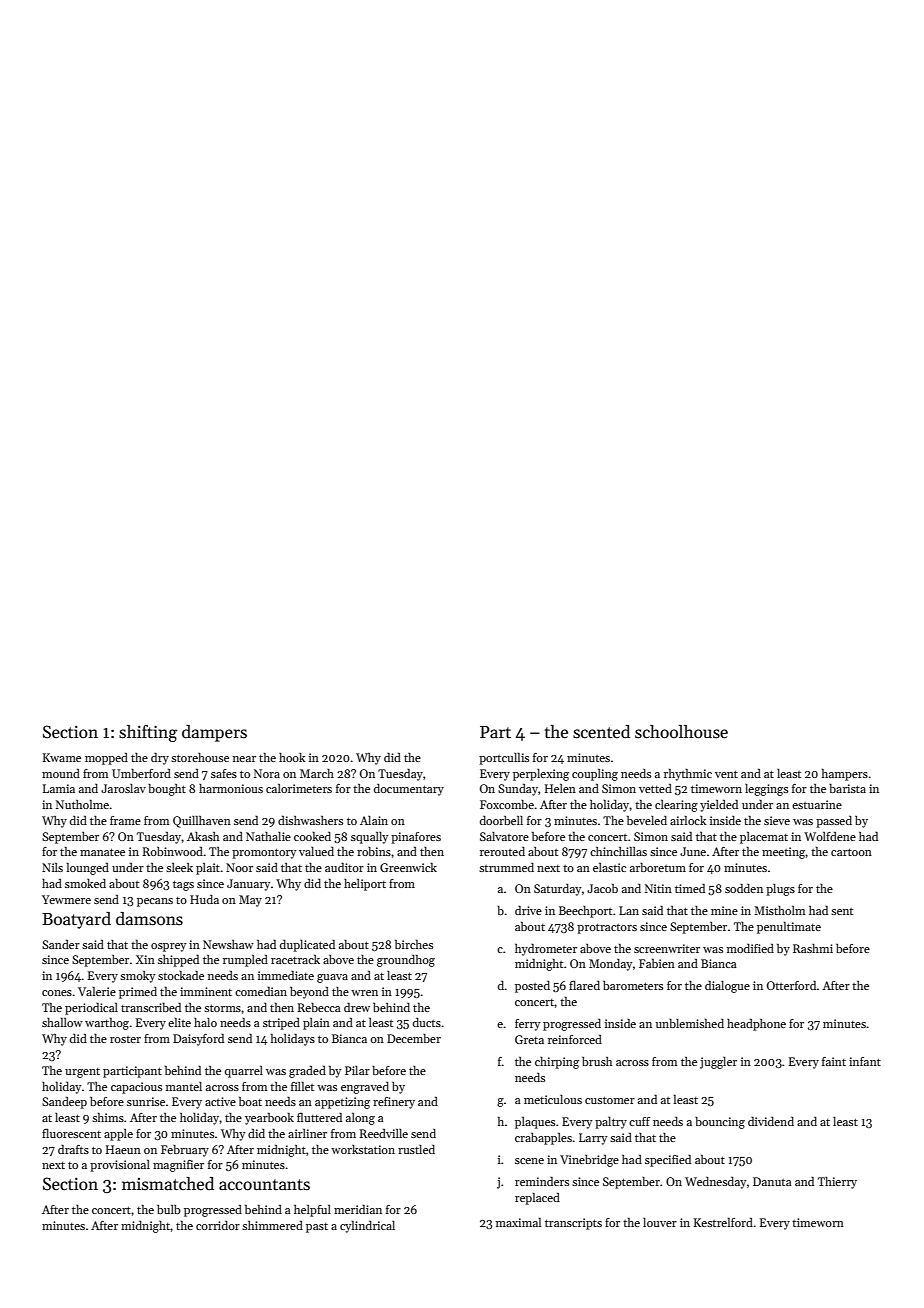 This document has height=1308, width=924. What do you see at coordinates (657, 963) in the document?
I see `Fabien` at bounding box center [657, 963].
